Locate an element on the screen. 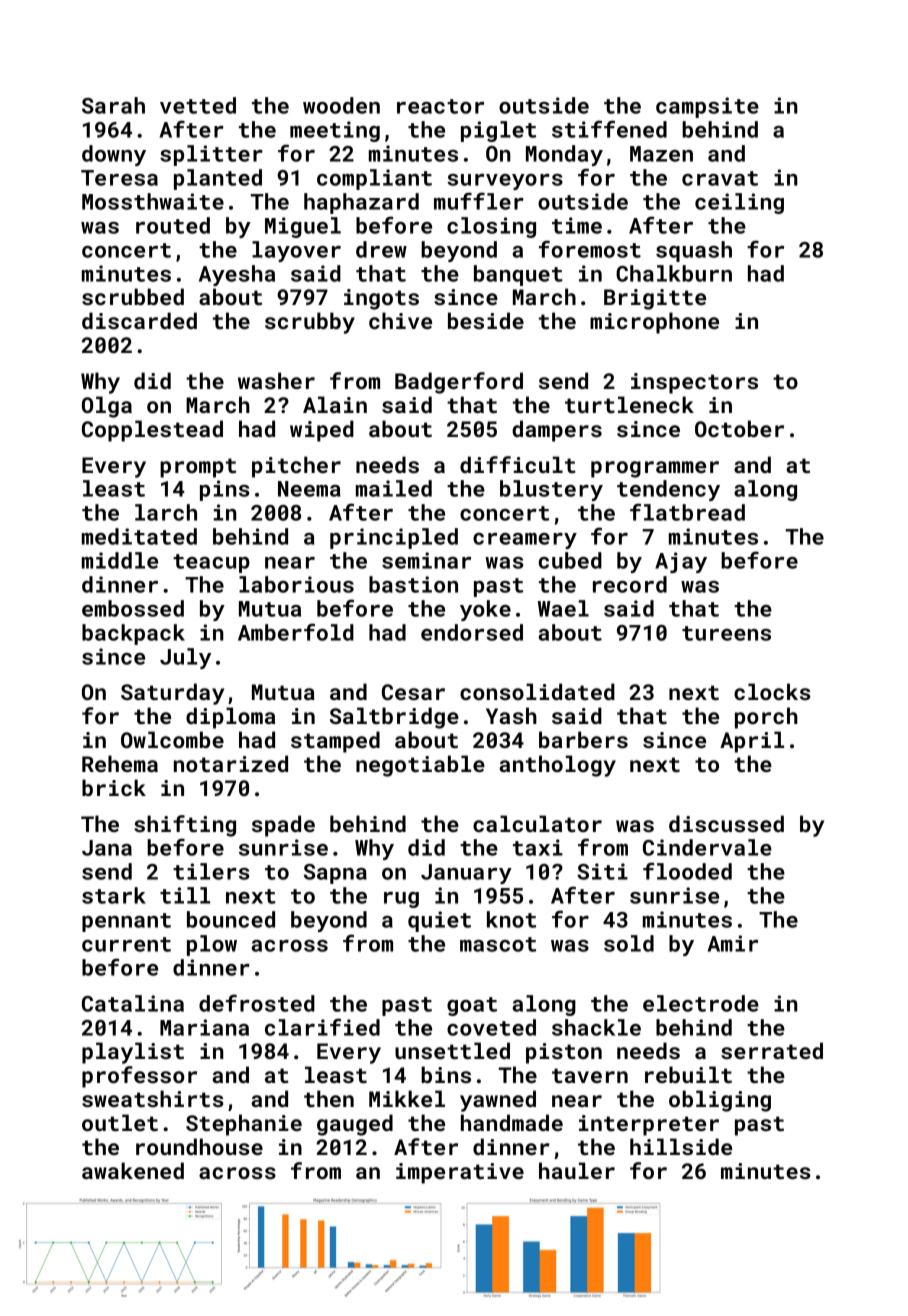  meditated is located at coordinates (139, 536).
